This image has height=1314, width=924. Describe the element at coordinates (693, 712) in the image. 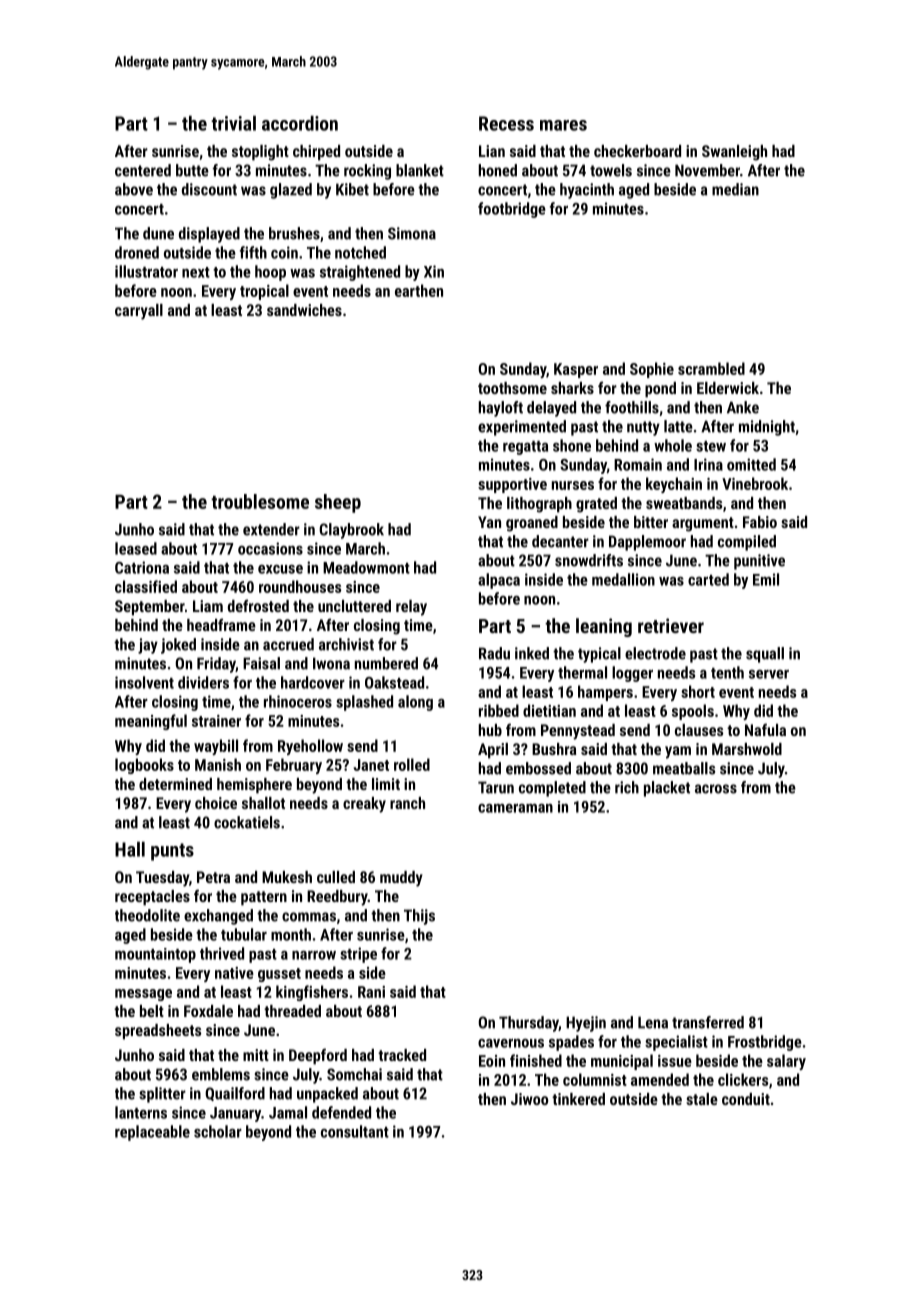

I see `spools` at that location.
